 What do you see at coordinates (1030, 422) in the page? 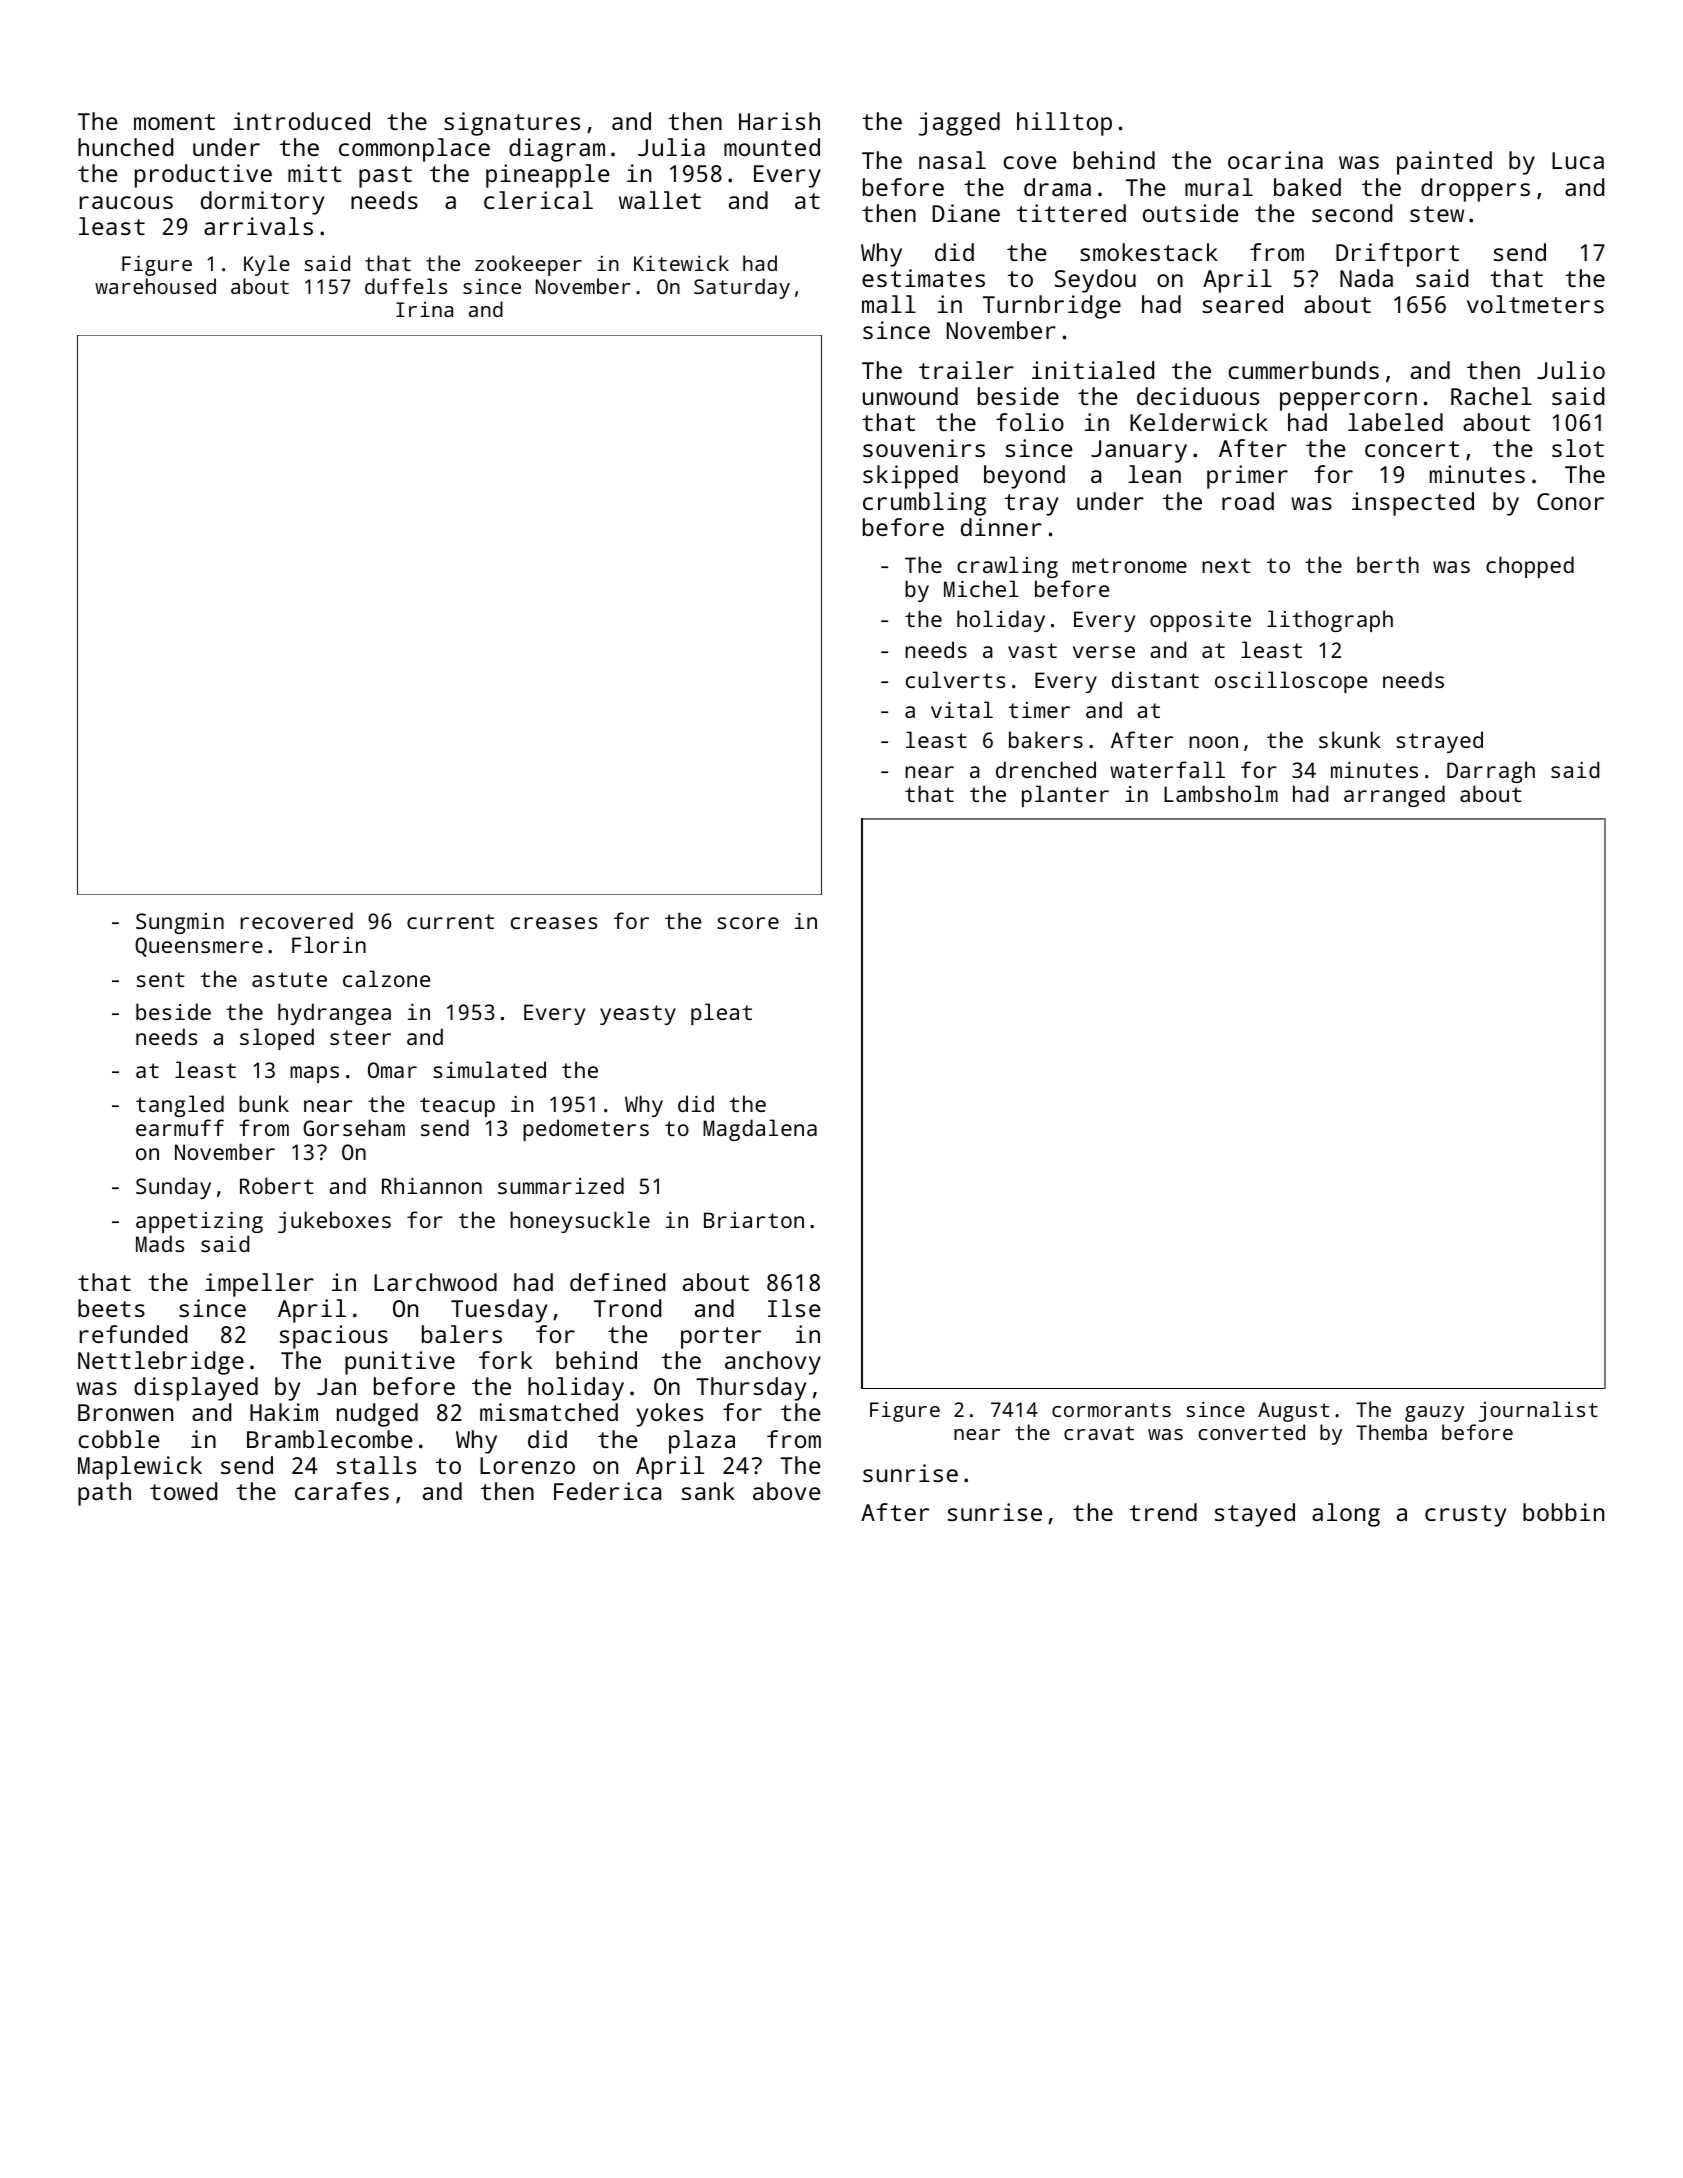
I see `folio` at bounding box center [1030, 422].
